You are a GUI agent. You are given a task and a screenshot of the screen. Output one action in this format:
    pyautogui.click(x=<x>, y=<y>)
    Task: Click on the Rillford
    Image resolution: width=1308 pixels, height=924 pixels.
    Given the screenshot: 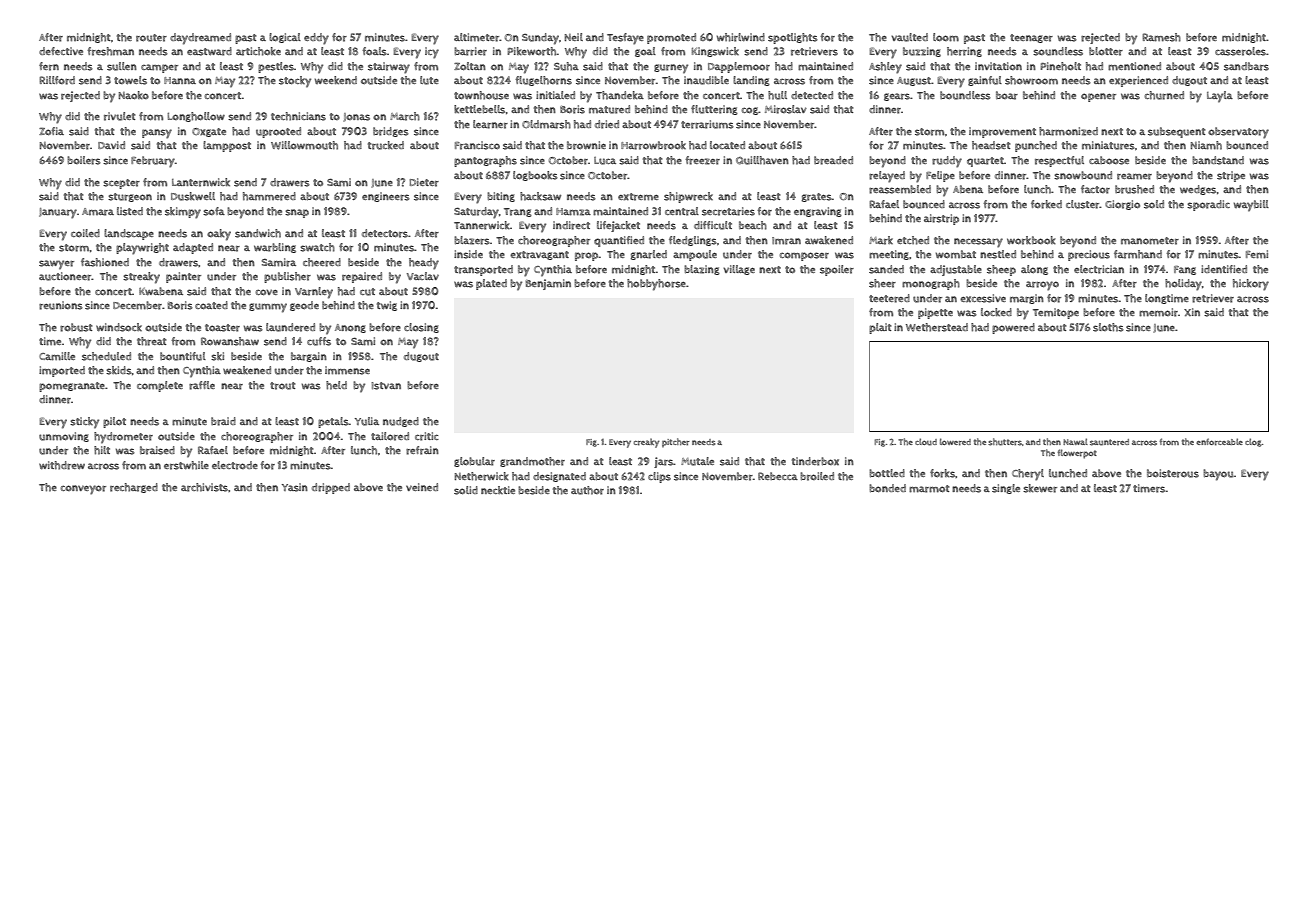 What is the action you would take?
    pyautogui.click(x=57, y=80)
